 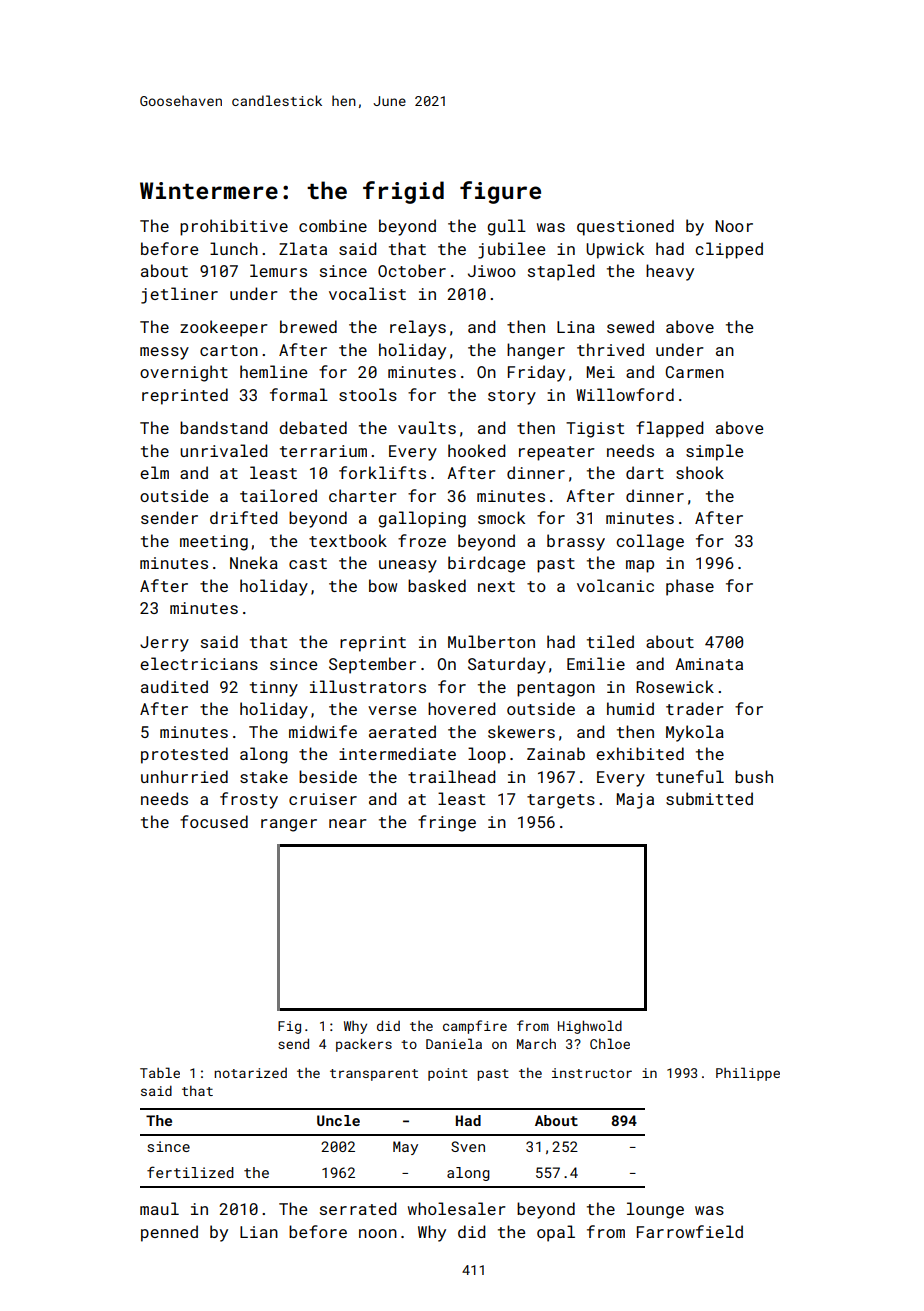 I want to click on gull, so click(x=506, y=227).
